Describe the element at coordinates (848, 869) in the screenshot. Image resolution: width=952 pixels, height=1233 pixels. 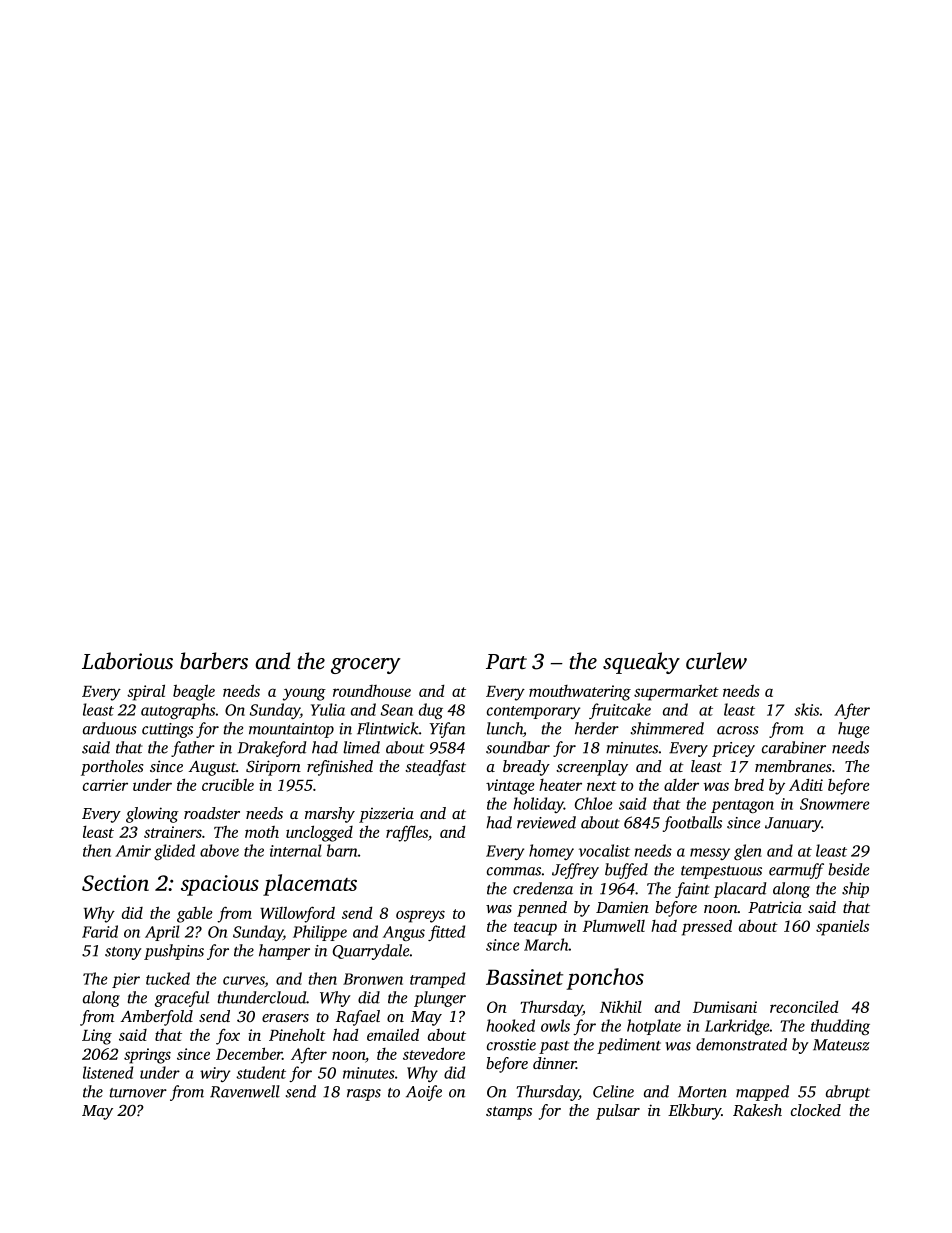
I see `beside` at that location.
